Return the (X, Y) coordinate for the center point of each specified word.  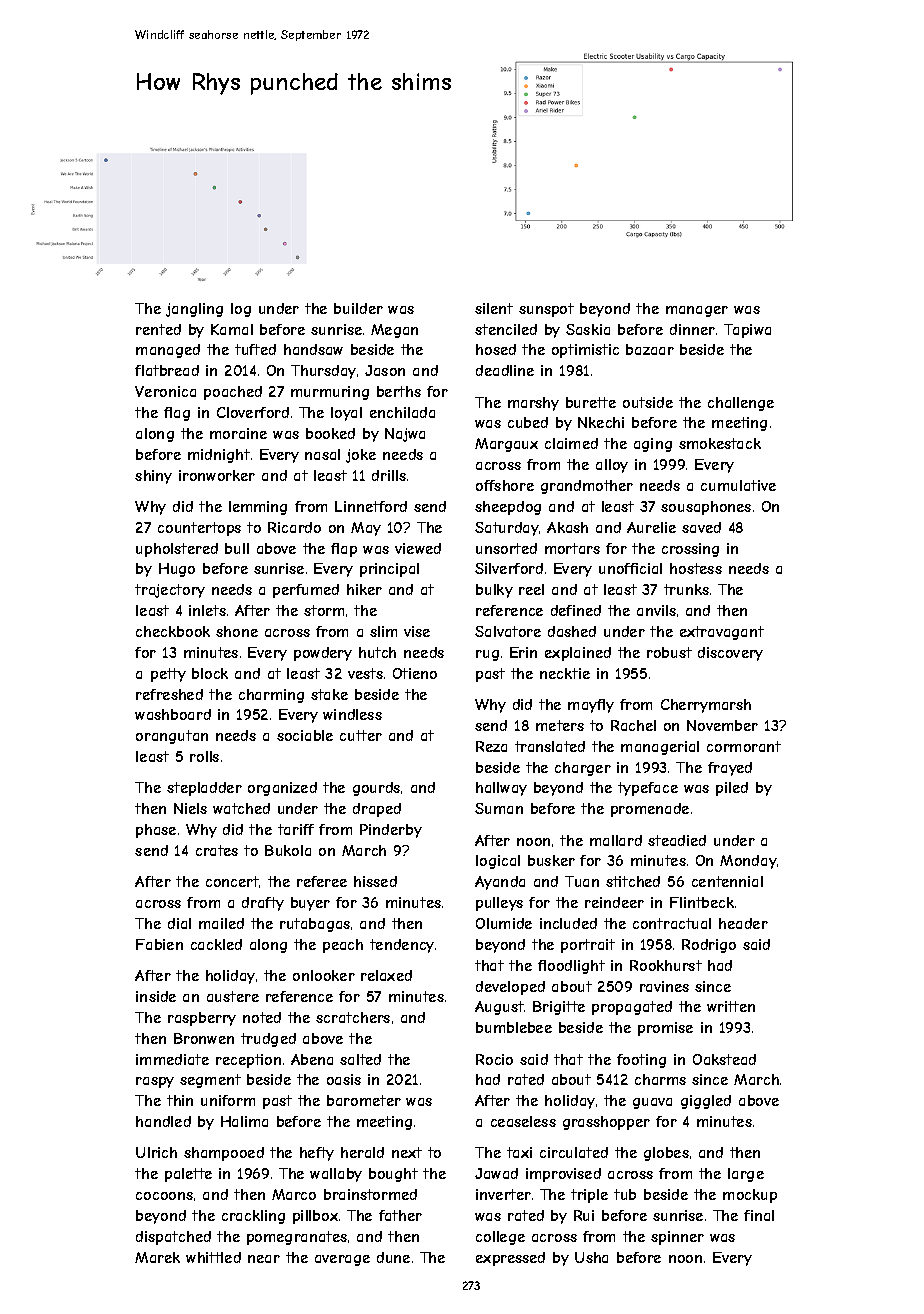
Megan (394, 331)
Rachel (633, 725)
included (568, 923)
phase (156, 831)
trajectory (170, 591)
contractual (672, 923)
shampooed (224, 1154)
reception (248, 1061)
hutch (377, 652)
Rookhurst (666, 965)
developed (510, 988)
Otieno (415, 673)
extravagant (722, 633)
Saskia (588, 329)
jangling (194, 310)
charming (271, 696)
